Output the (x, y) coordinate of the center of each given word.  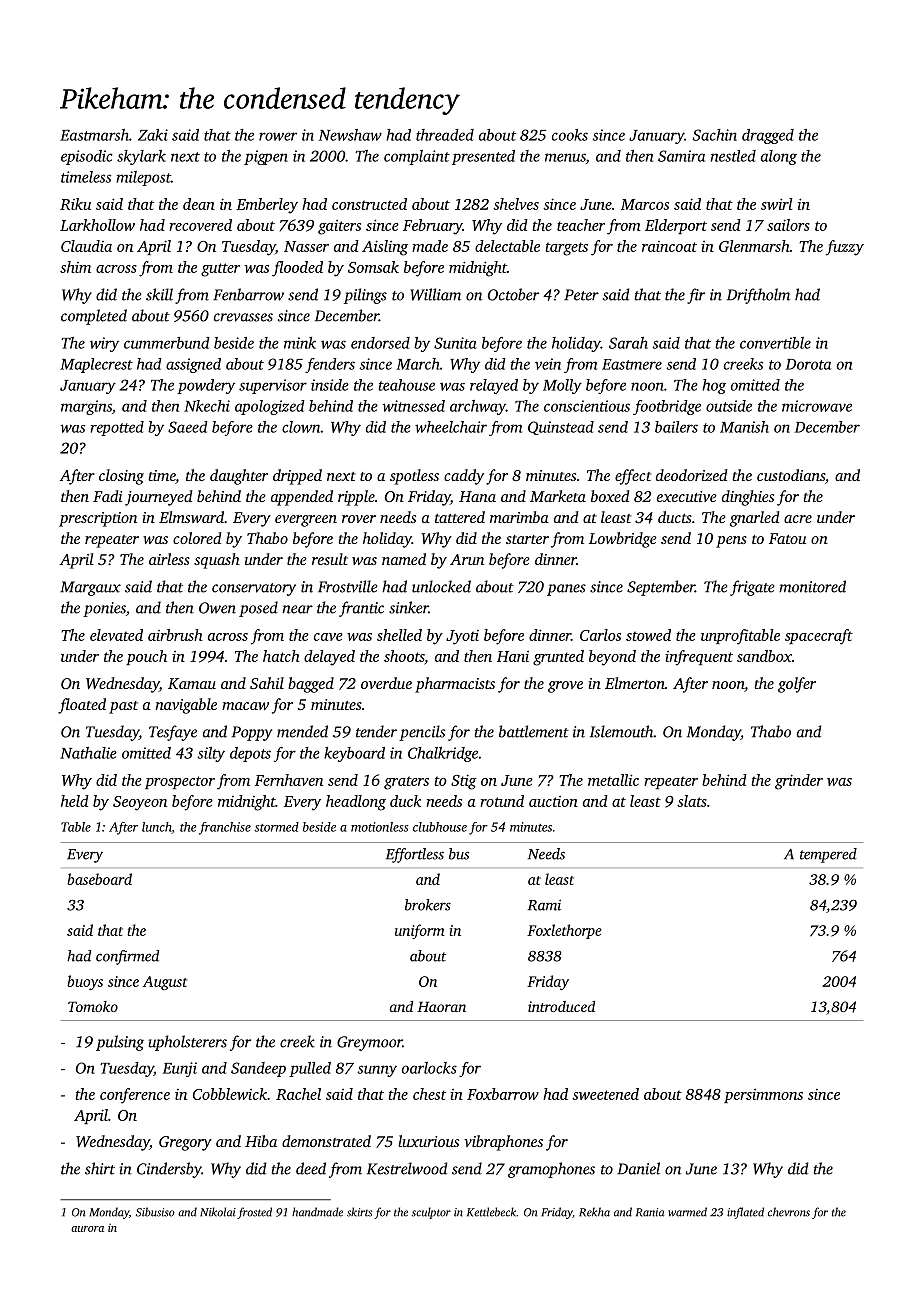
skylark (141, 157)
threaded (445, 135)
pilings (365, 296)
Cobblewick (230, 1094)
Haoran (441, 1006)
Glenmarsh (754, 246)
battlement (534, 731)
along (779, 157)
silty (211, 754)
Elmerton (635, 683)
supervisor (273, 386)
